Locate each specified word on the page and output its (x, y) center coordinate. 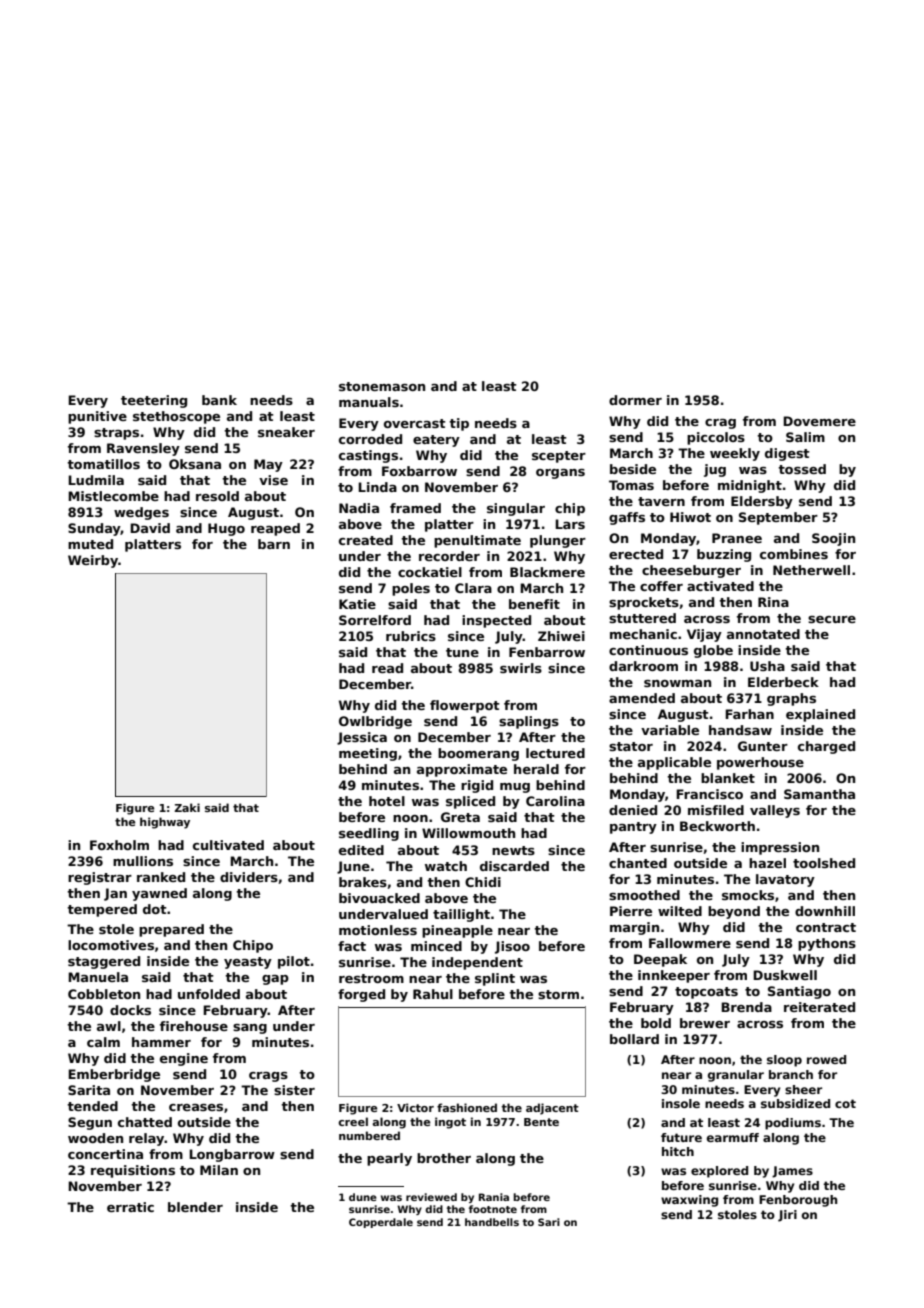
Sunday (94, 529)
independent (477, 963)
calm (103, 1042)
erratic (130, 1207)
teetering (154, 401)
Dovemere (819, 421)
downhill (825, 911)
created (366, 540)
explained (820, 715)
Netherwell (811, 570)
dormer (635, 400)
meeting (368, 754)
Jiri (787, 1216)
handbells (492, 1222)
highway (165, 823)
